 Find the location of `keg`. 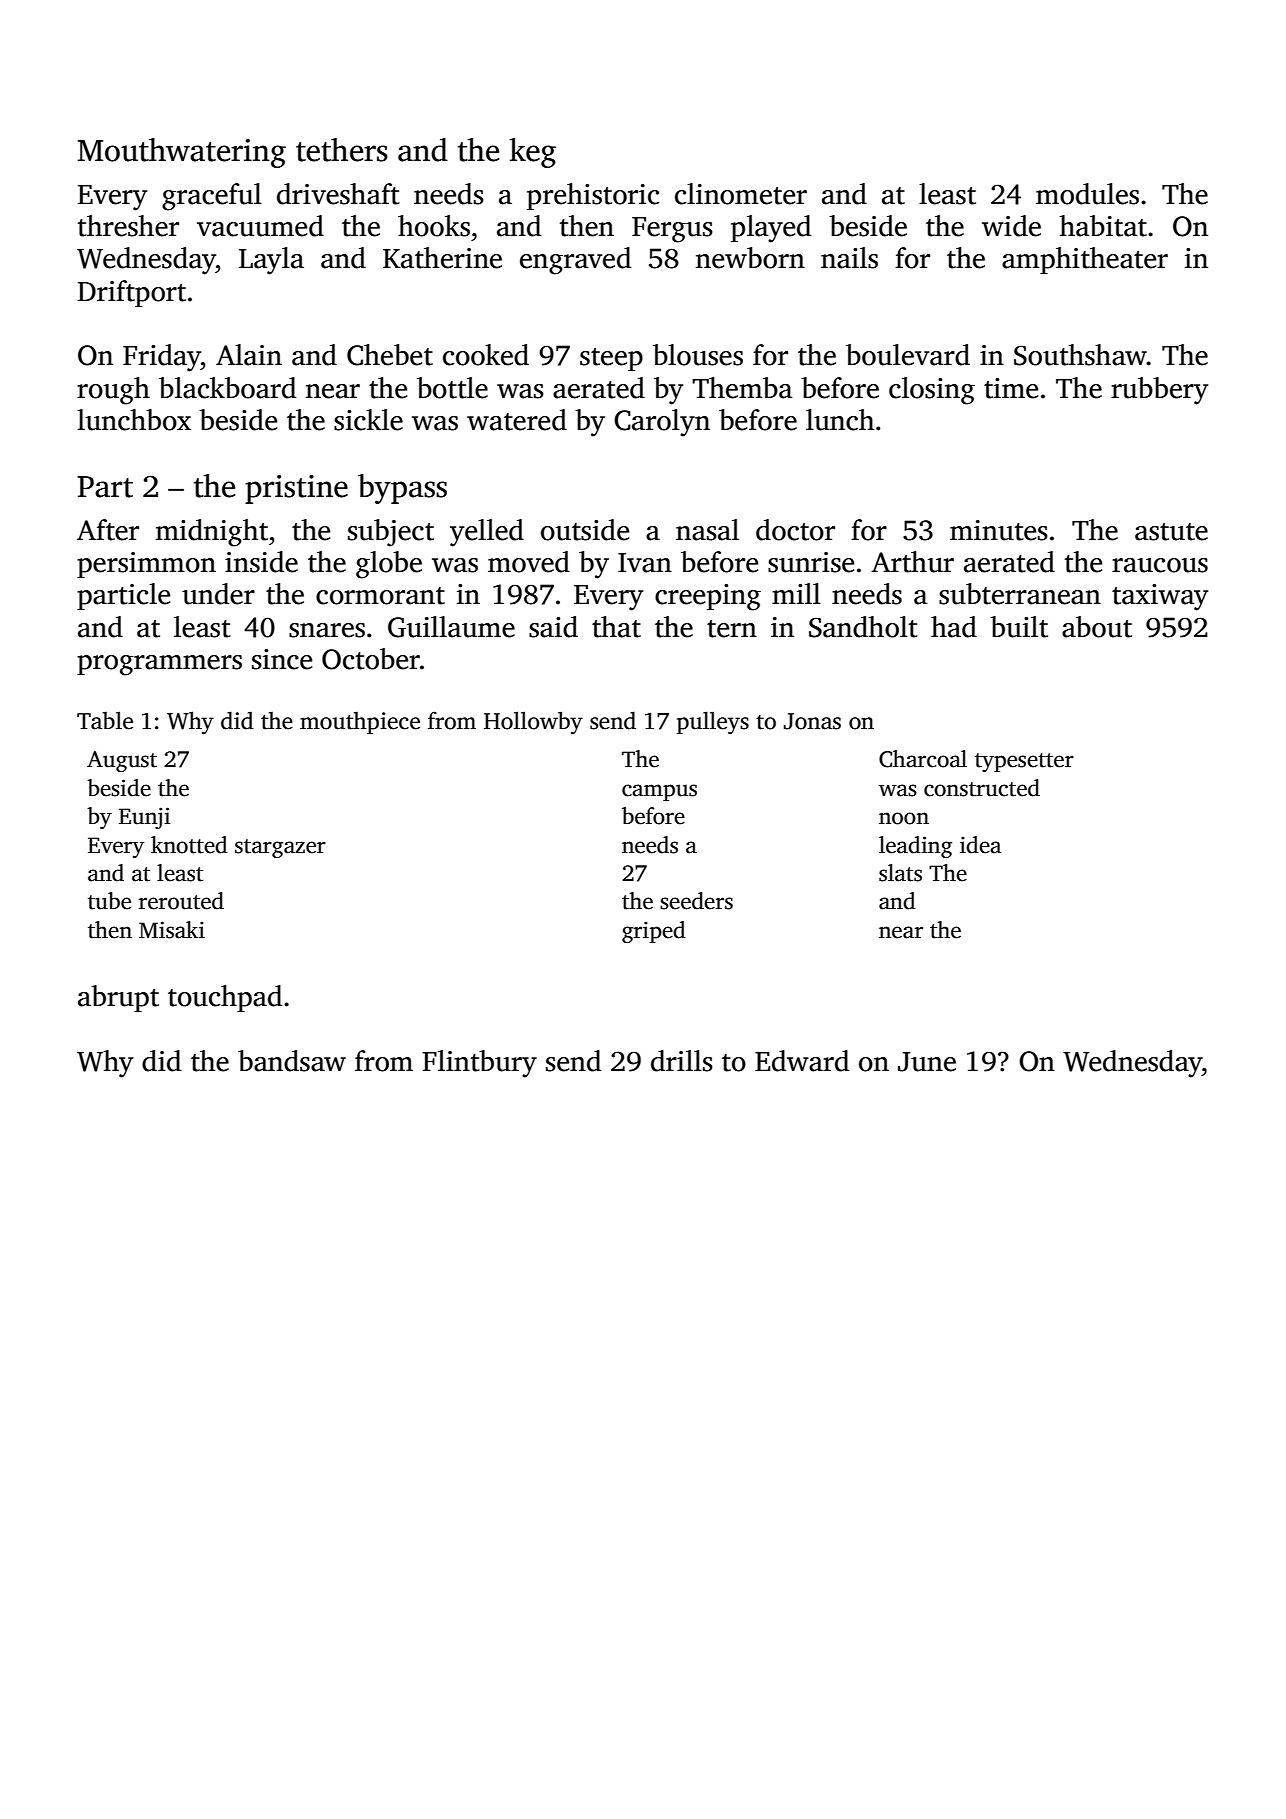

keg is located at coordinates (532, 153).
